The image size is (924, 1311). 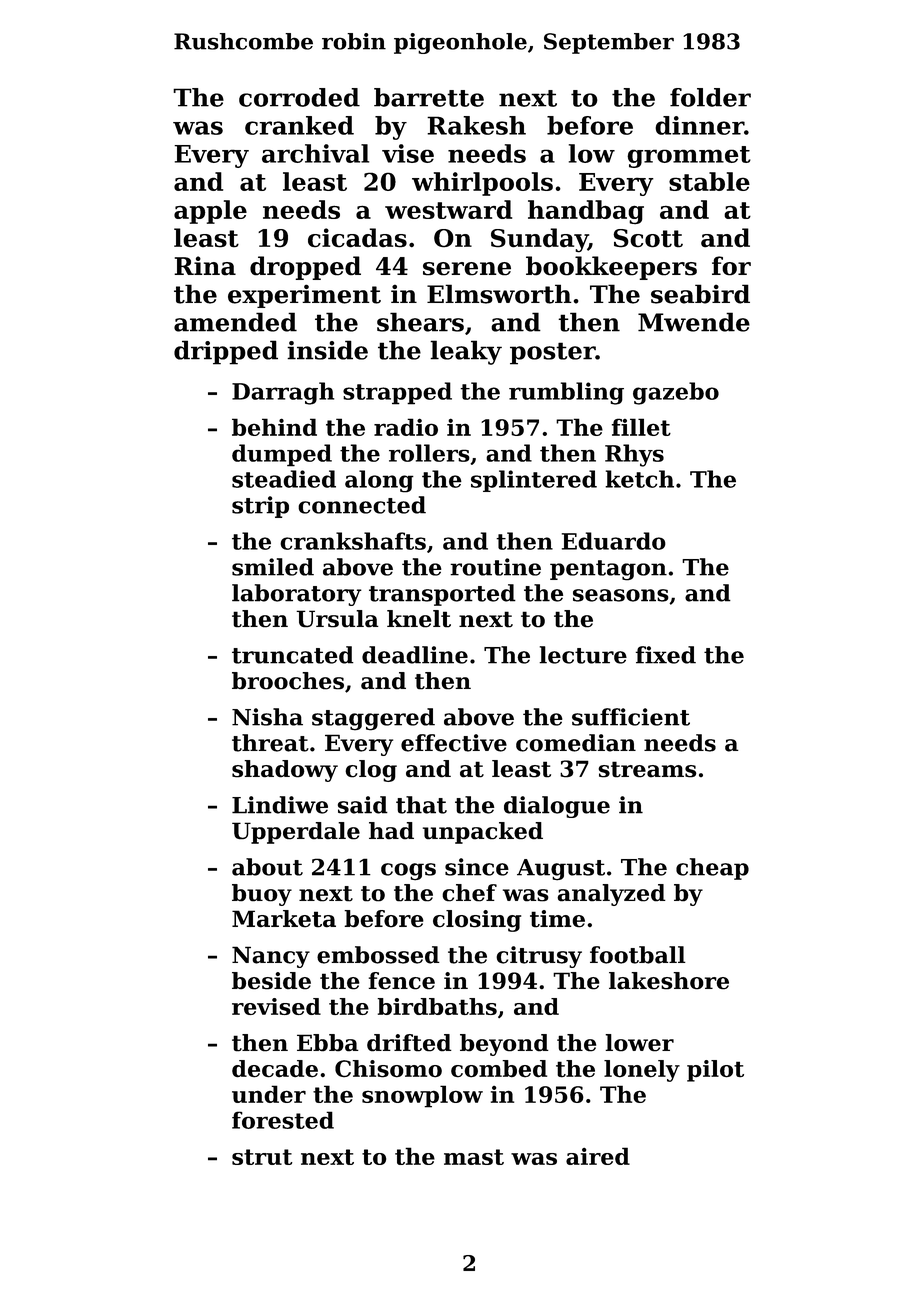 What do you see at coordinates (267, 717) in the screenshot?
I see `Nisha` at bounding box center [267, 717].
